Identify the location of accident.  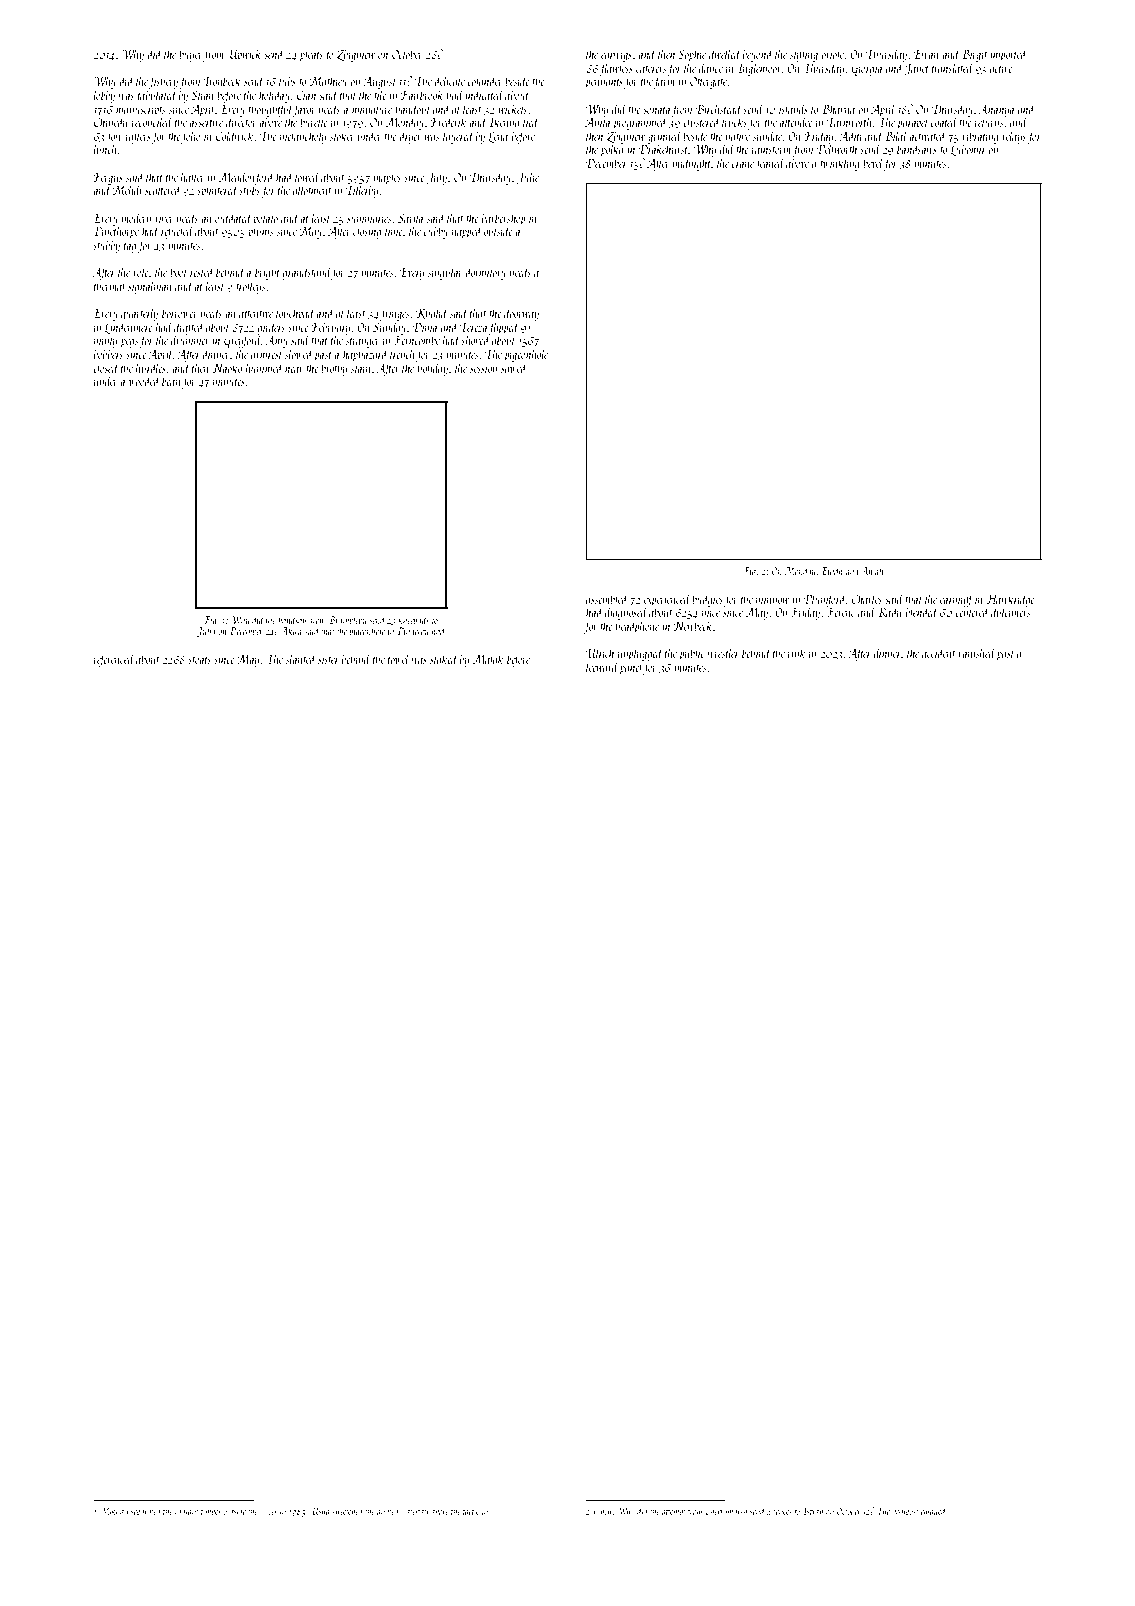
(939, 652).
